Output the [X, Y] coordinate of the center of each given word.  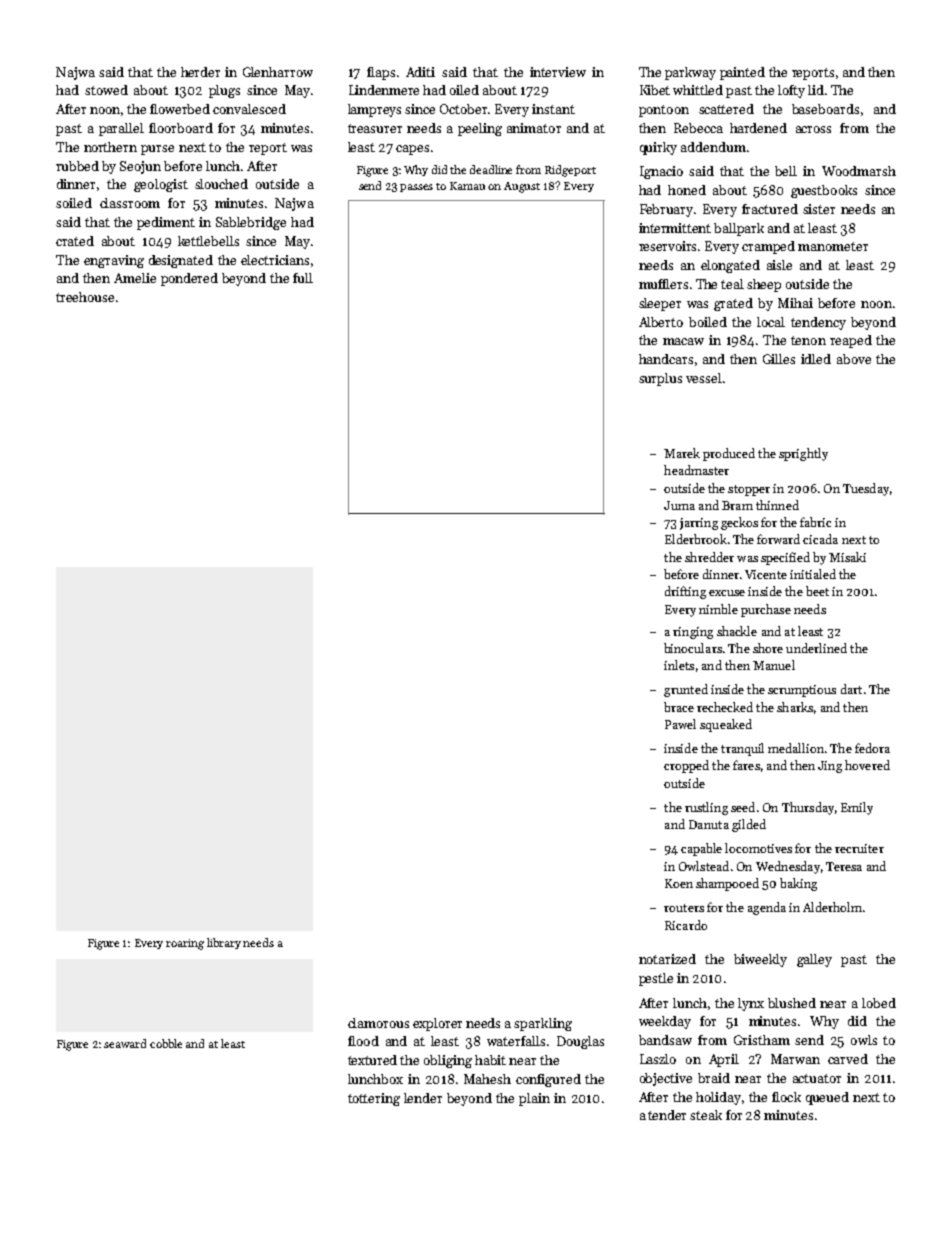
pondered [189, 279]
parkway [690, 73]
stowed [106, 90]
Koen [679, 883]
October [463, 109]
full [303, 278]
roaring [185, 944]
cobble [166, 1043]
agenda [767, 908]
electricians [275, 260]
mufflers [663, 284]
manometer [833, 246]
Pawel [680, 724]
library [224, 943]
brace [679, 707]
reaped [851, 341]
